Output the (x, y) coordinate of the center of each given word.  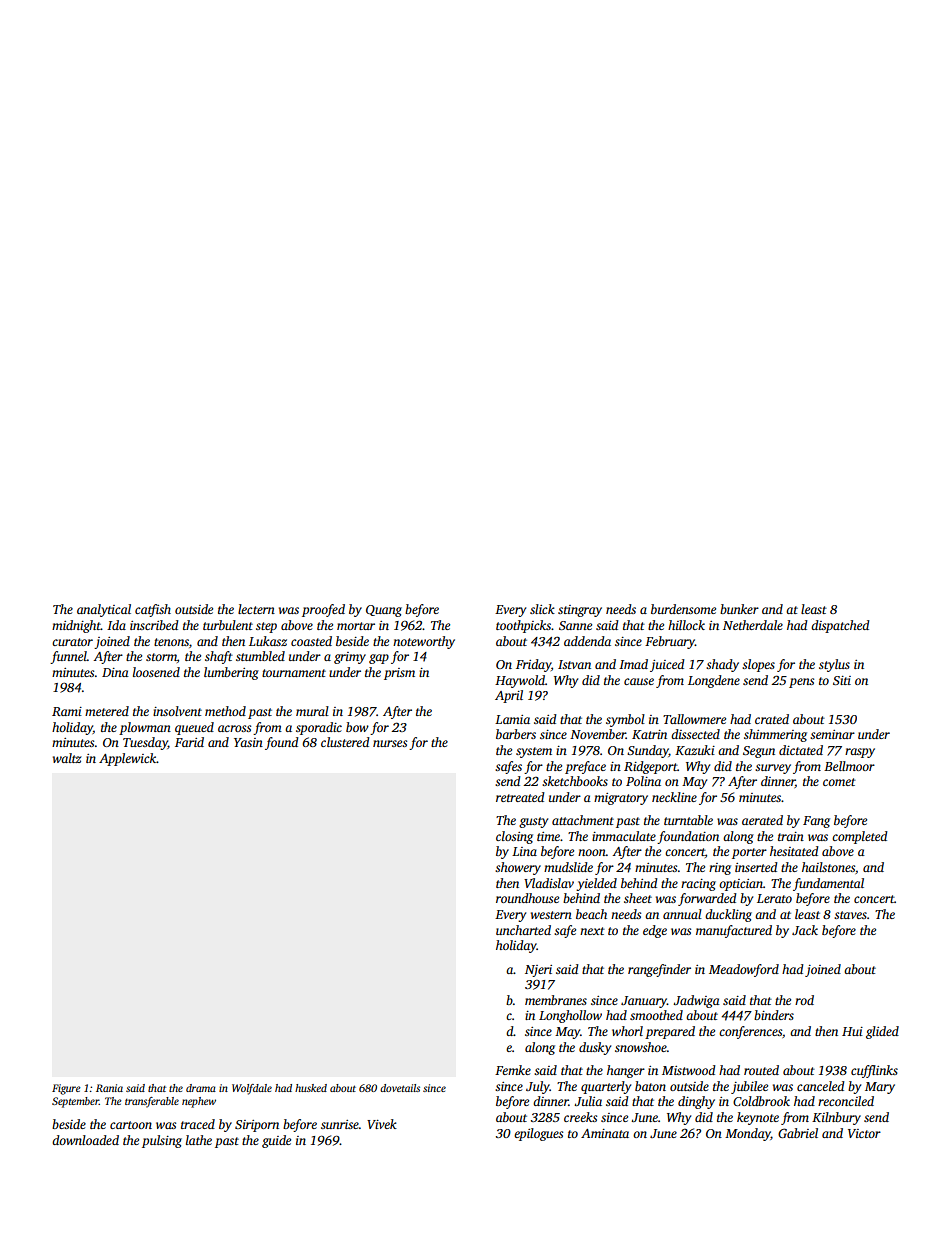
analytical (104, 610)
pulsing (162, 1141)
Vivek (382, 1124)
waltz (67, 758)
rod (804, 1000)
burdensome (683, 609)
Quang (384, 611)
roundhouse (527, 898)
